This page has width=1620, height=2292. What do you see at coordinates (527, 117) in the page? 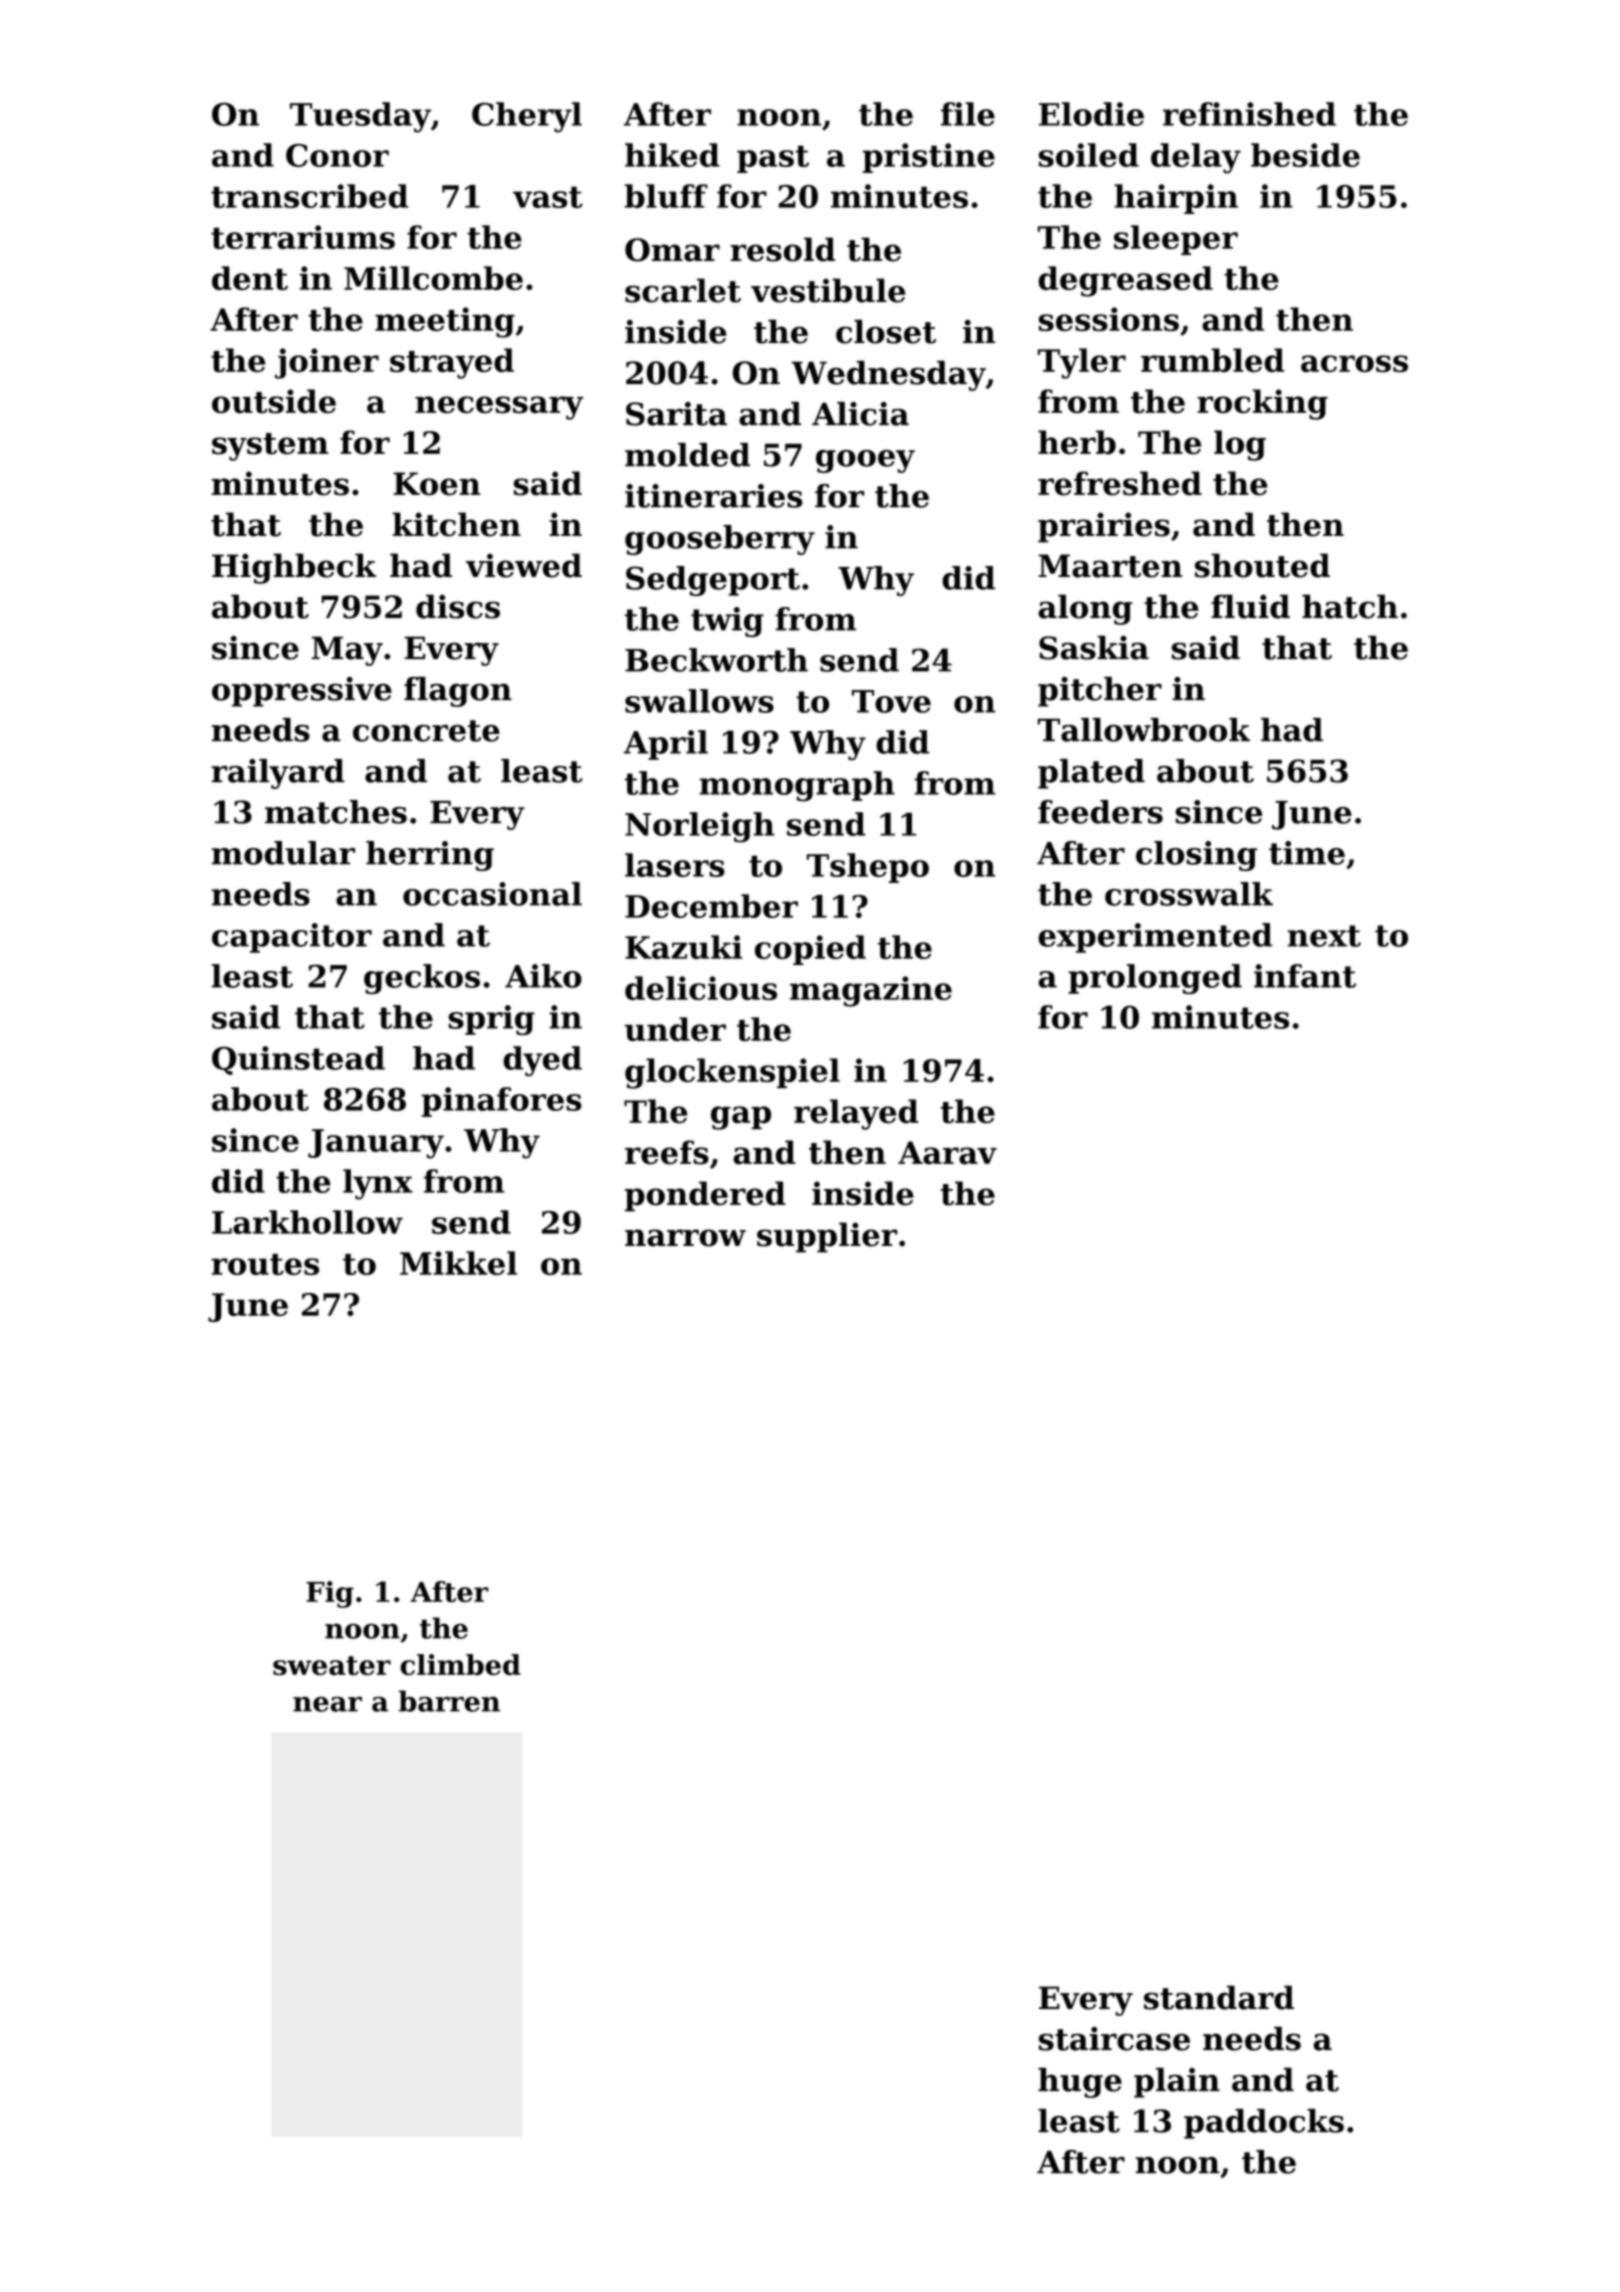
I see `Cheryl` at bounding box center [527, 117].
